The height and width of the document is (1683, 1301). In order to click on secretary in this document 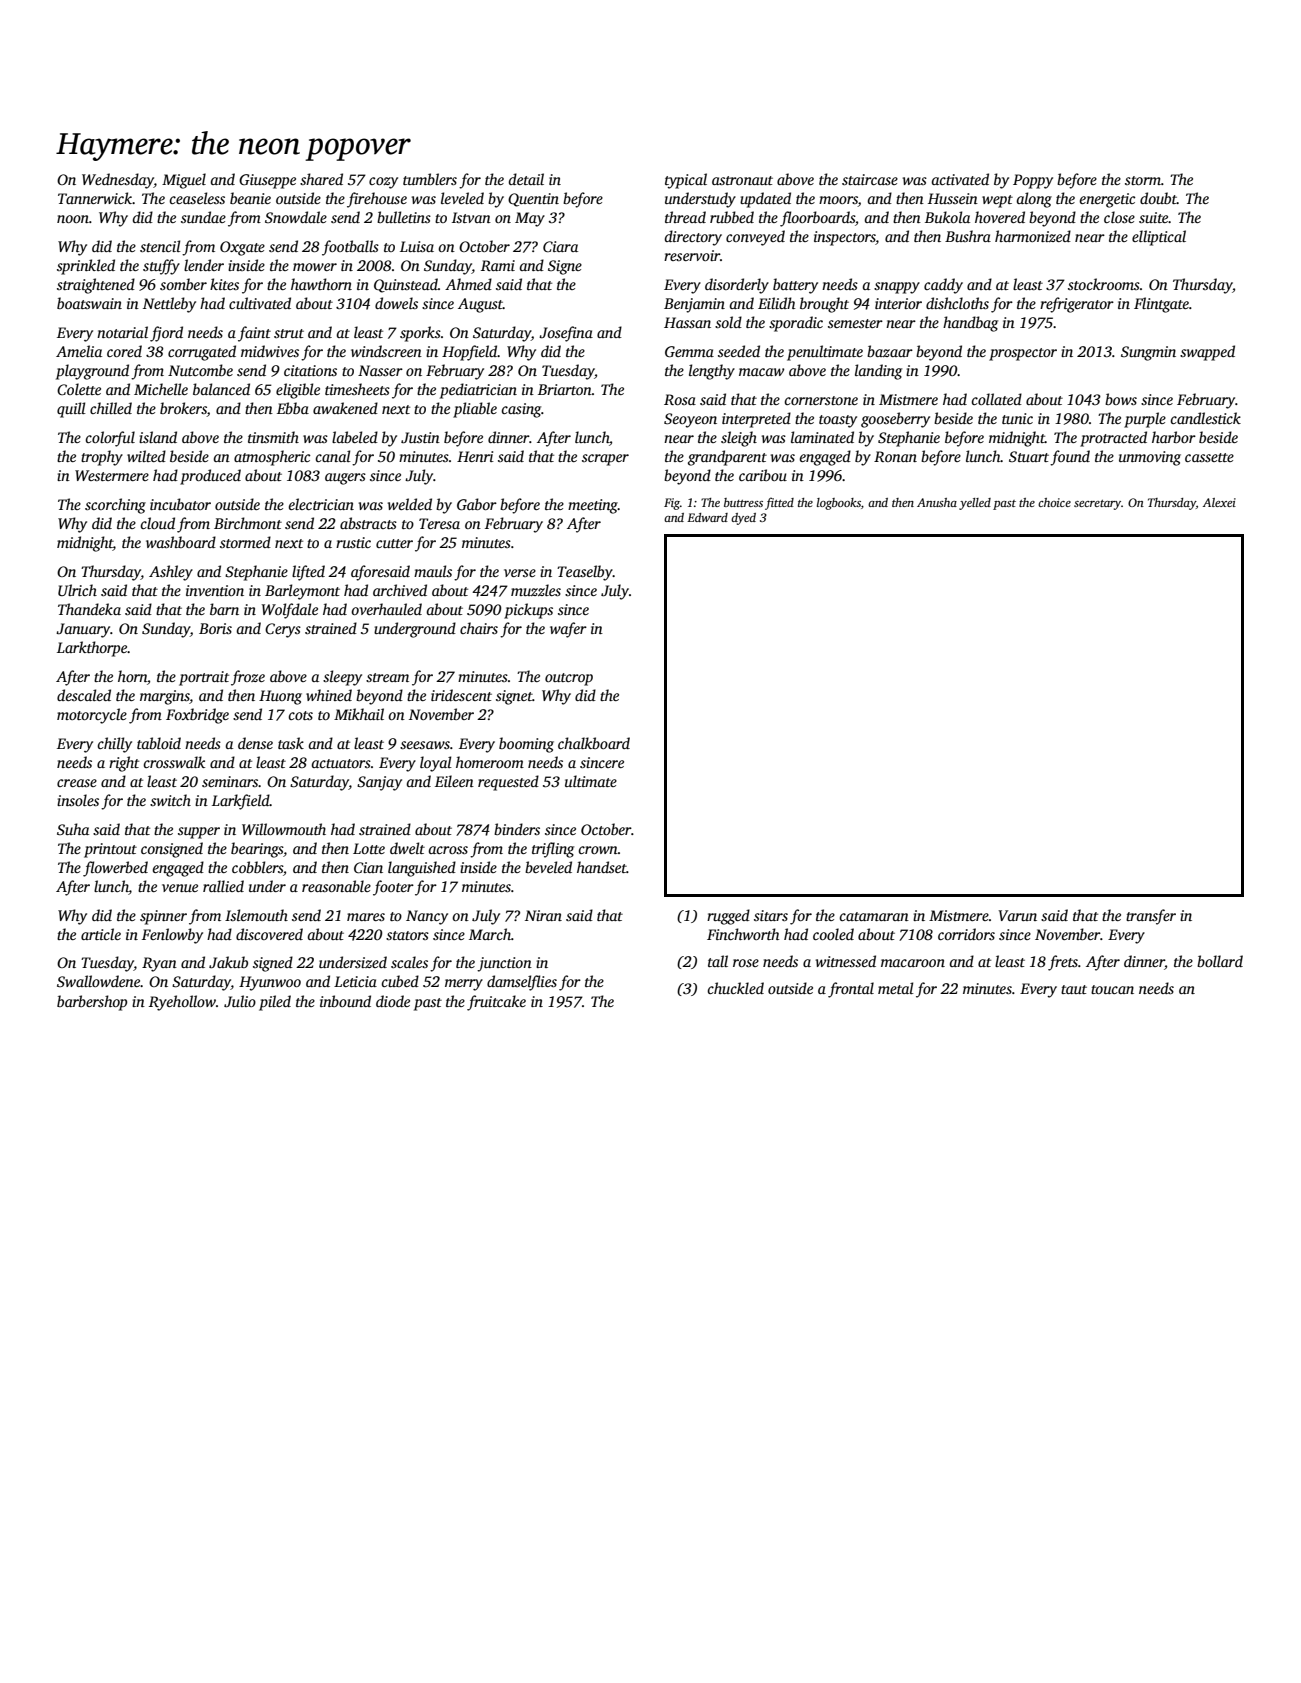, I will do `click(1097, 505)`.
